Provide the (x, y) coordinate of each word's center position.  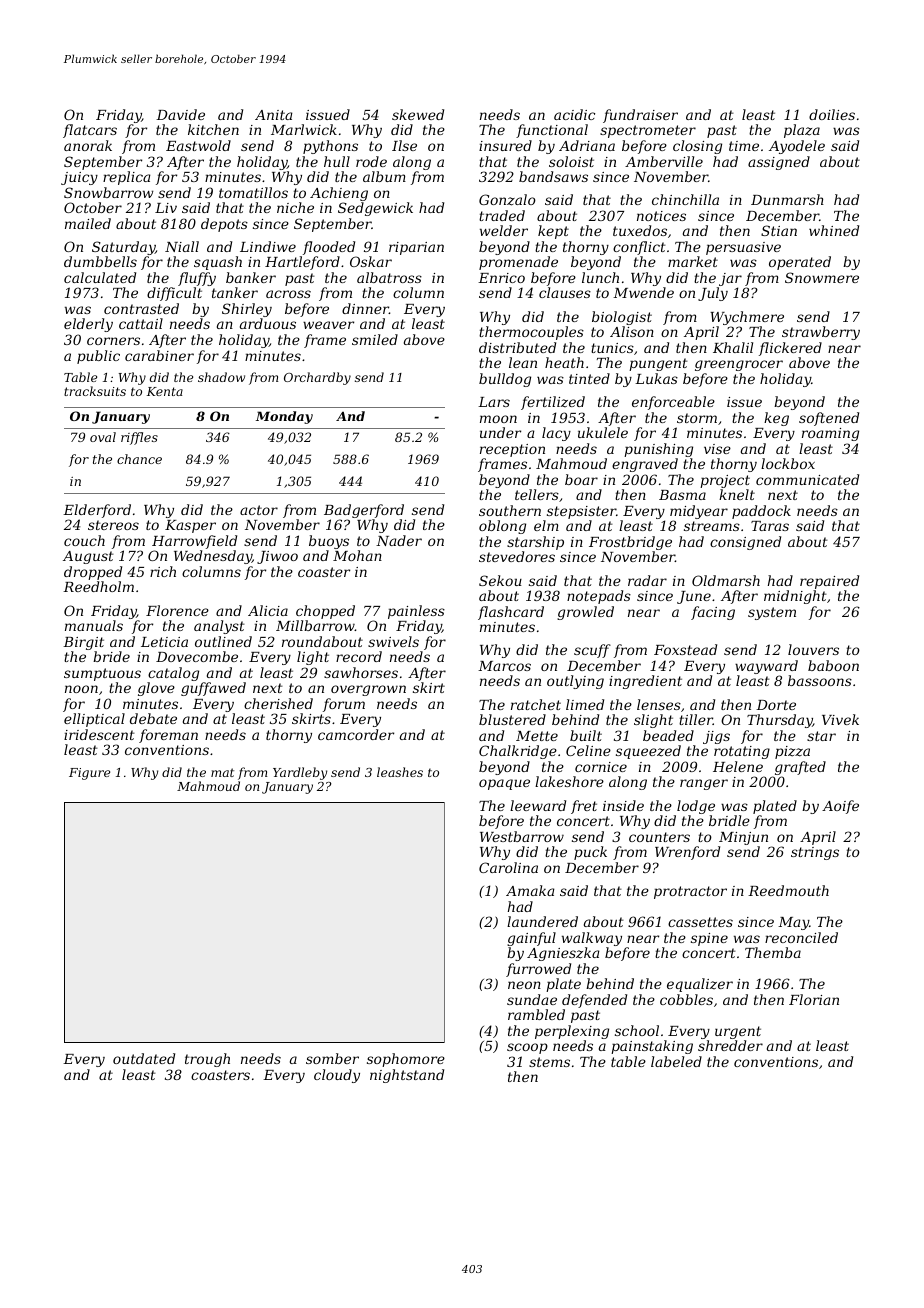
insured (505, 145)
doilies (832, 114)
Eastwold (198, 145)
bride (111, 656)
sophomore (406, 1060)
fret (584, 807)
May (793, 923)
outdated (144, 1058)
